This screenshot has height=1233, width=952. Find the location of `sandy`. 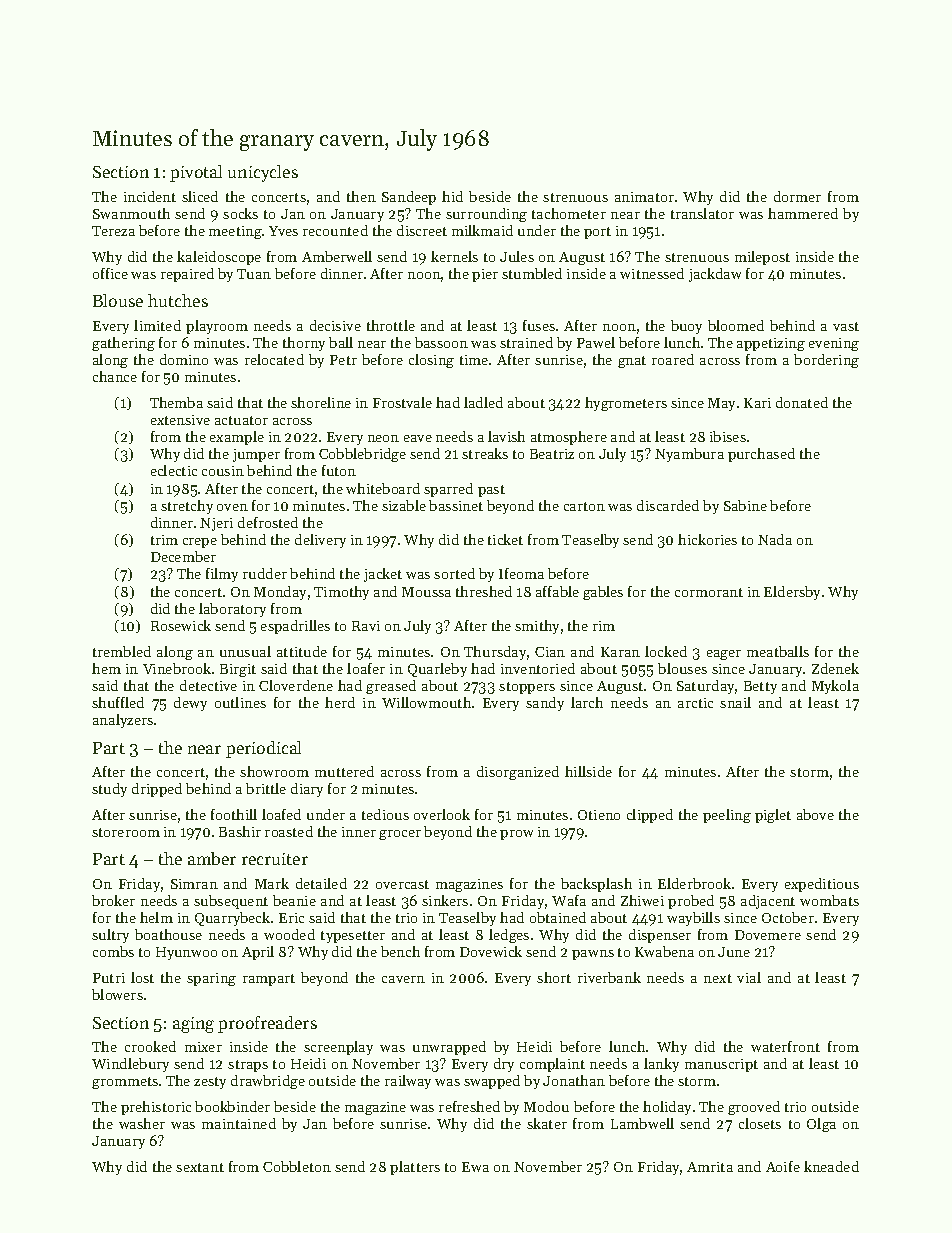

sandy is located at coordinates (545, 704).
